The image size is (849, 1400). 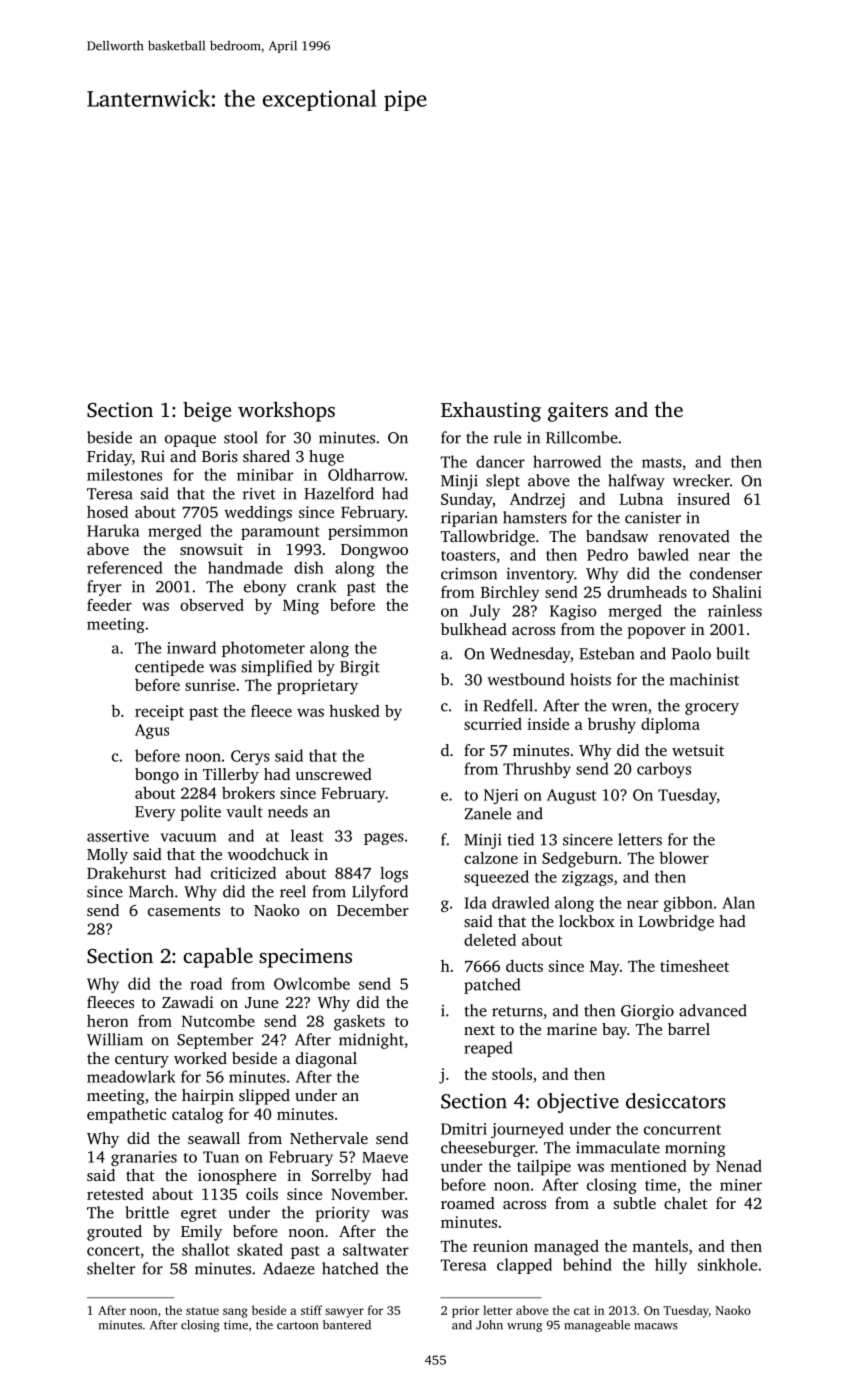 What do you see at coordinates (202, 1311) in the screenshot?
I see `statue` at bounding box center [202, 1311].
